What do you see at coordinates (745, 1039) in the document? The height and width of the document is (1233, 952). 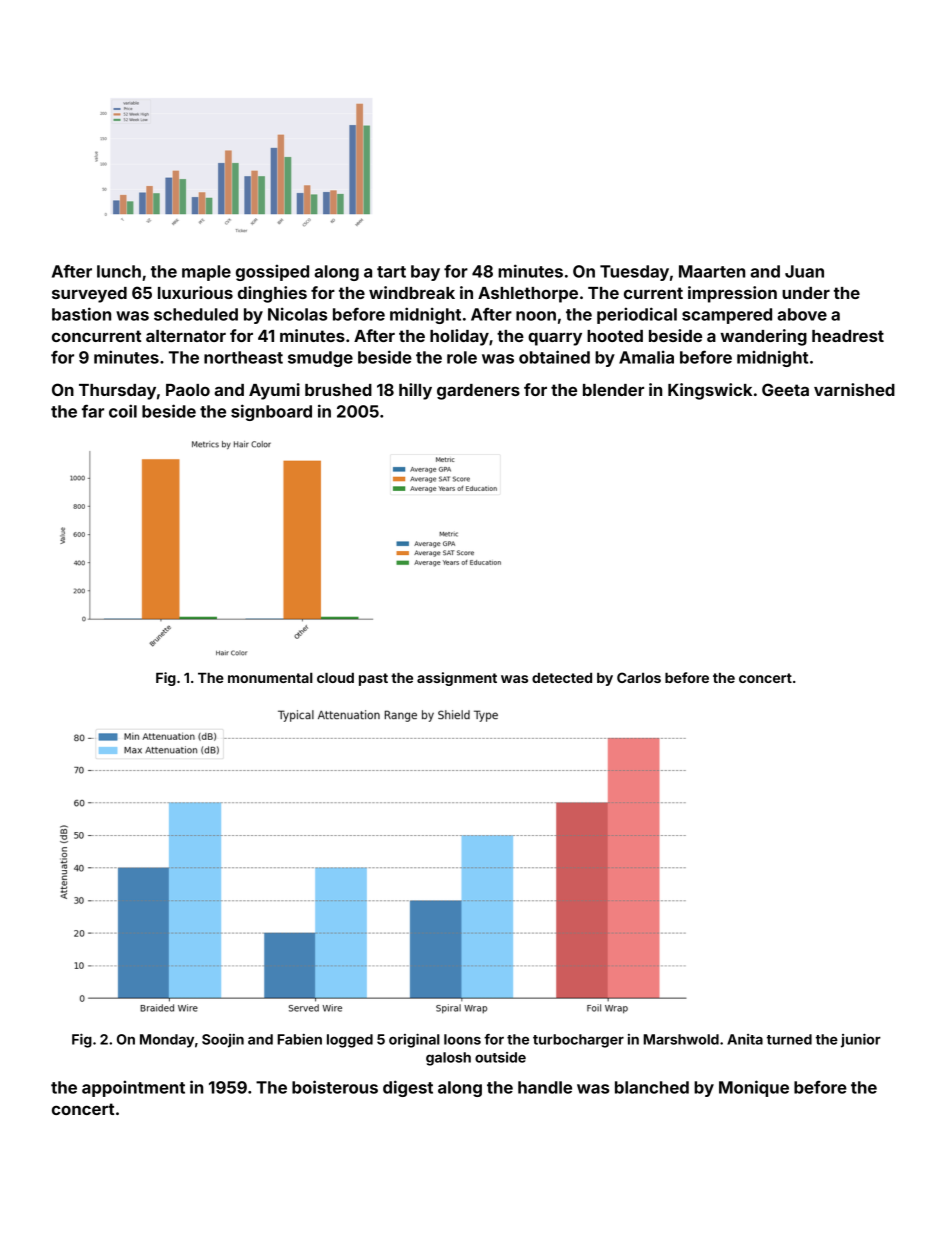 I see `Anita` at bounding box center [745, 1039].
